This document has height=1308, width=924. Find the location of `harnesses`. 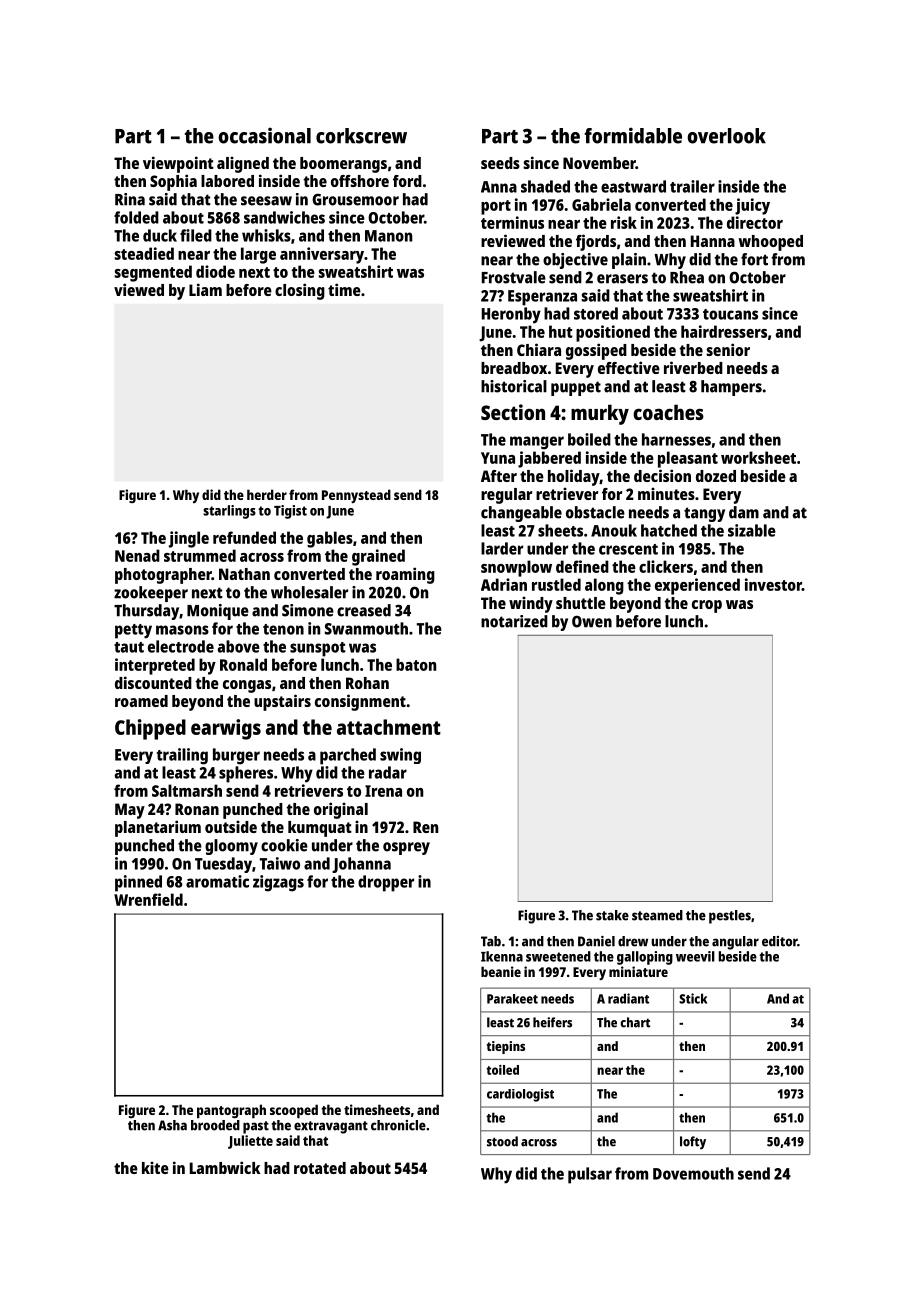

harnesses is located at coordinates (676, 439).
